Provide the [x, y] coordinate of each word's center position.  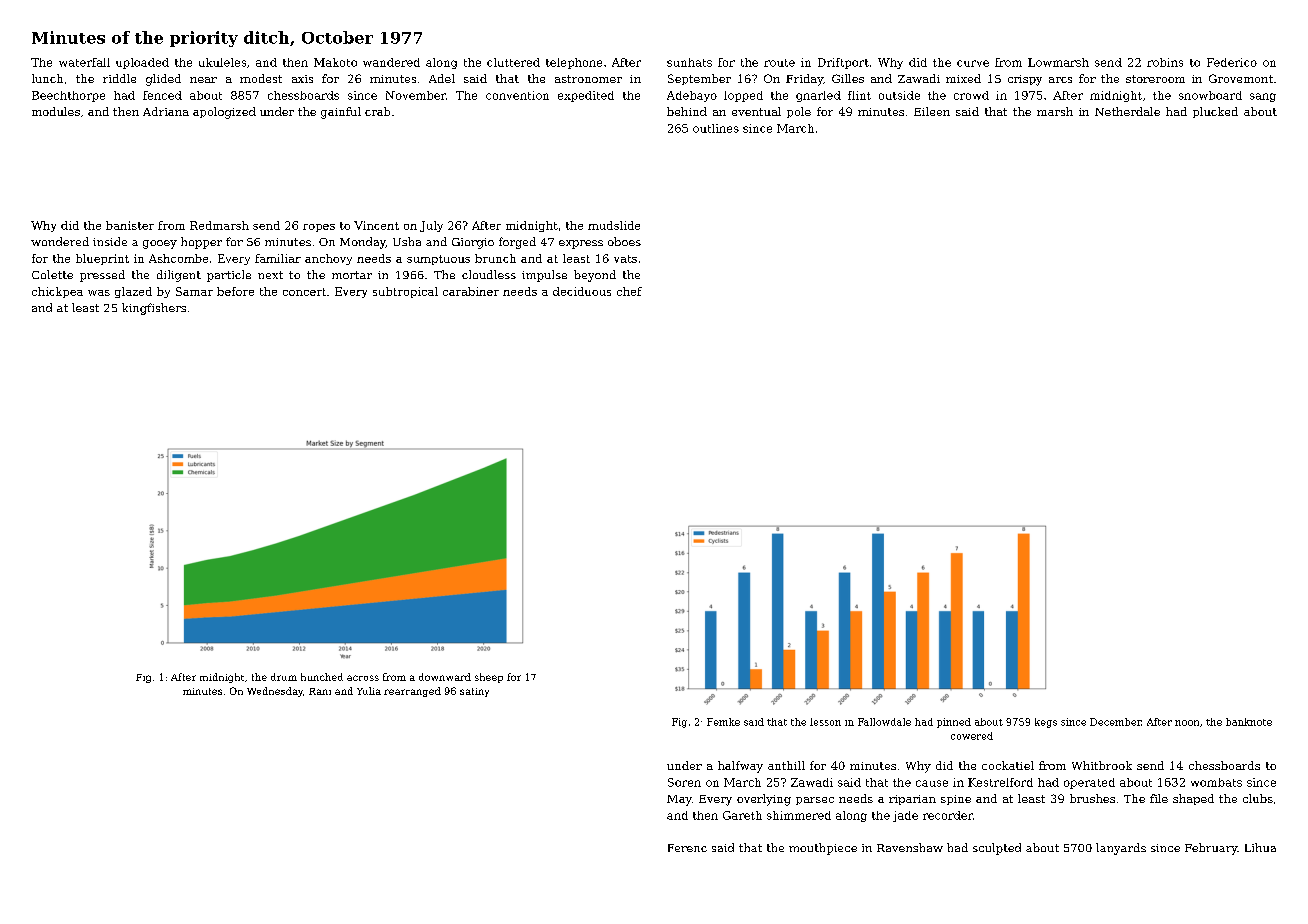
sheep [489, 678]
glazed [133, 292]
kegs [1046, 723]
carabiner [471, 291]
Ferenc [687, 848]
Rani [320, 691]
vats [625, 259]
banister [130, 225]
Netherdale [1127, 111]
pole [799, 112]
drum [284, 677]
